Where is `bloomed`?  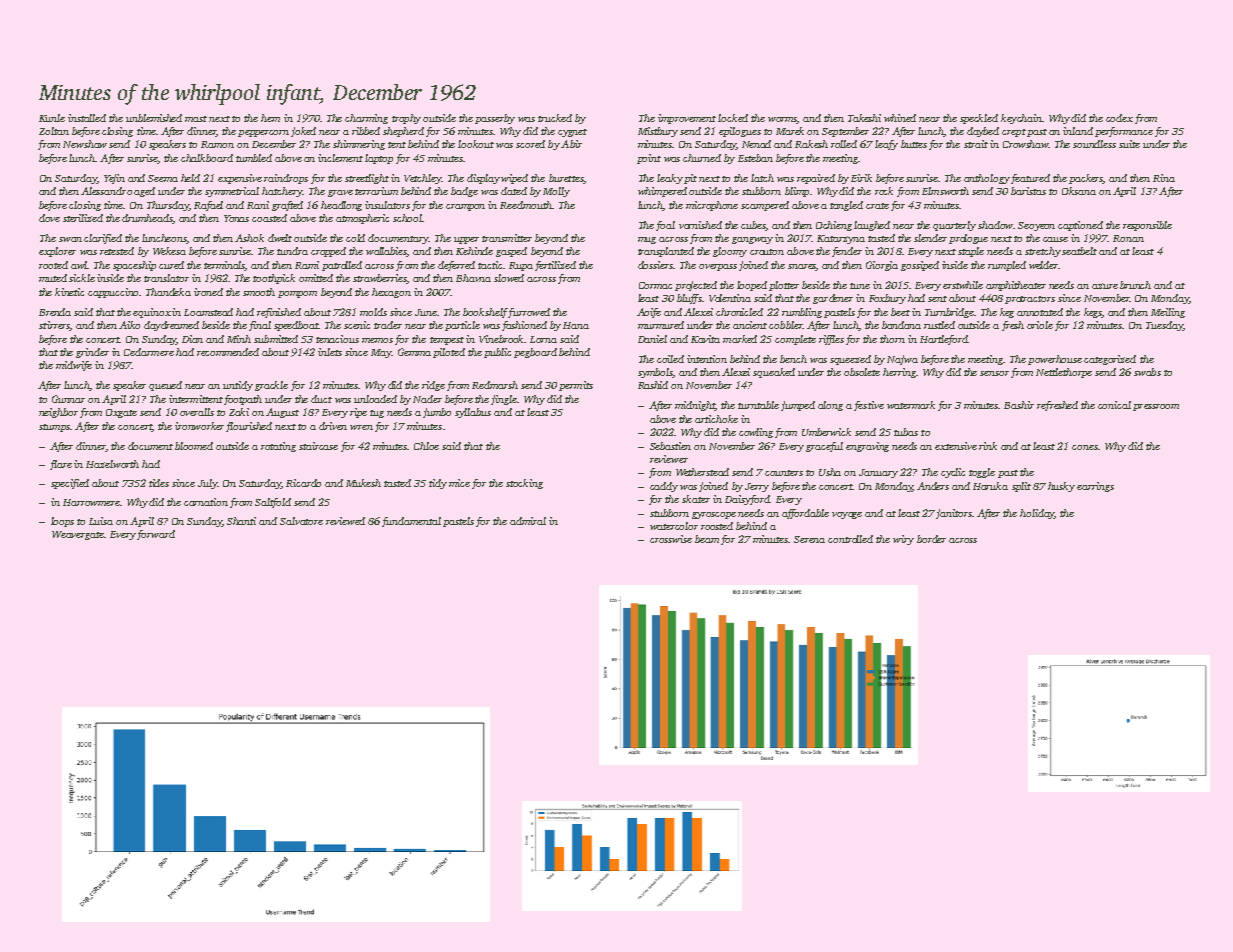 bloomed is located at coordinates (194, 446).
